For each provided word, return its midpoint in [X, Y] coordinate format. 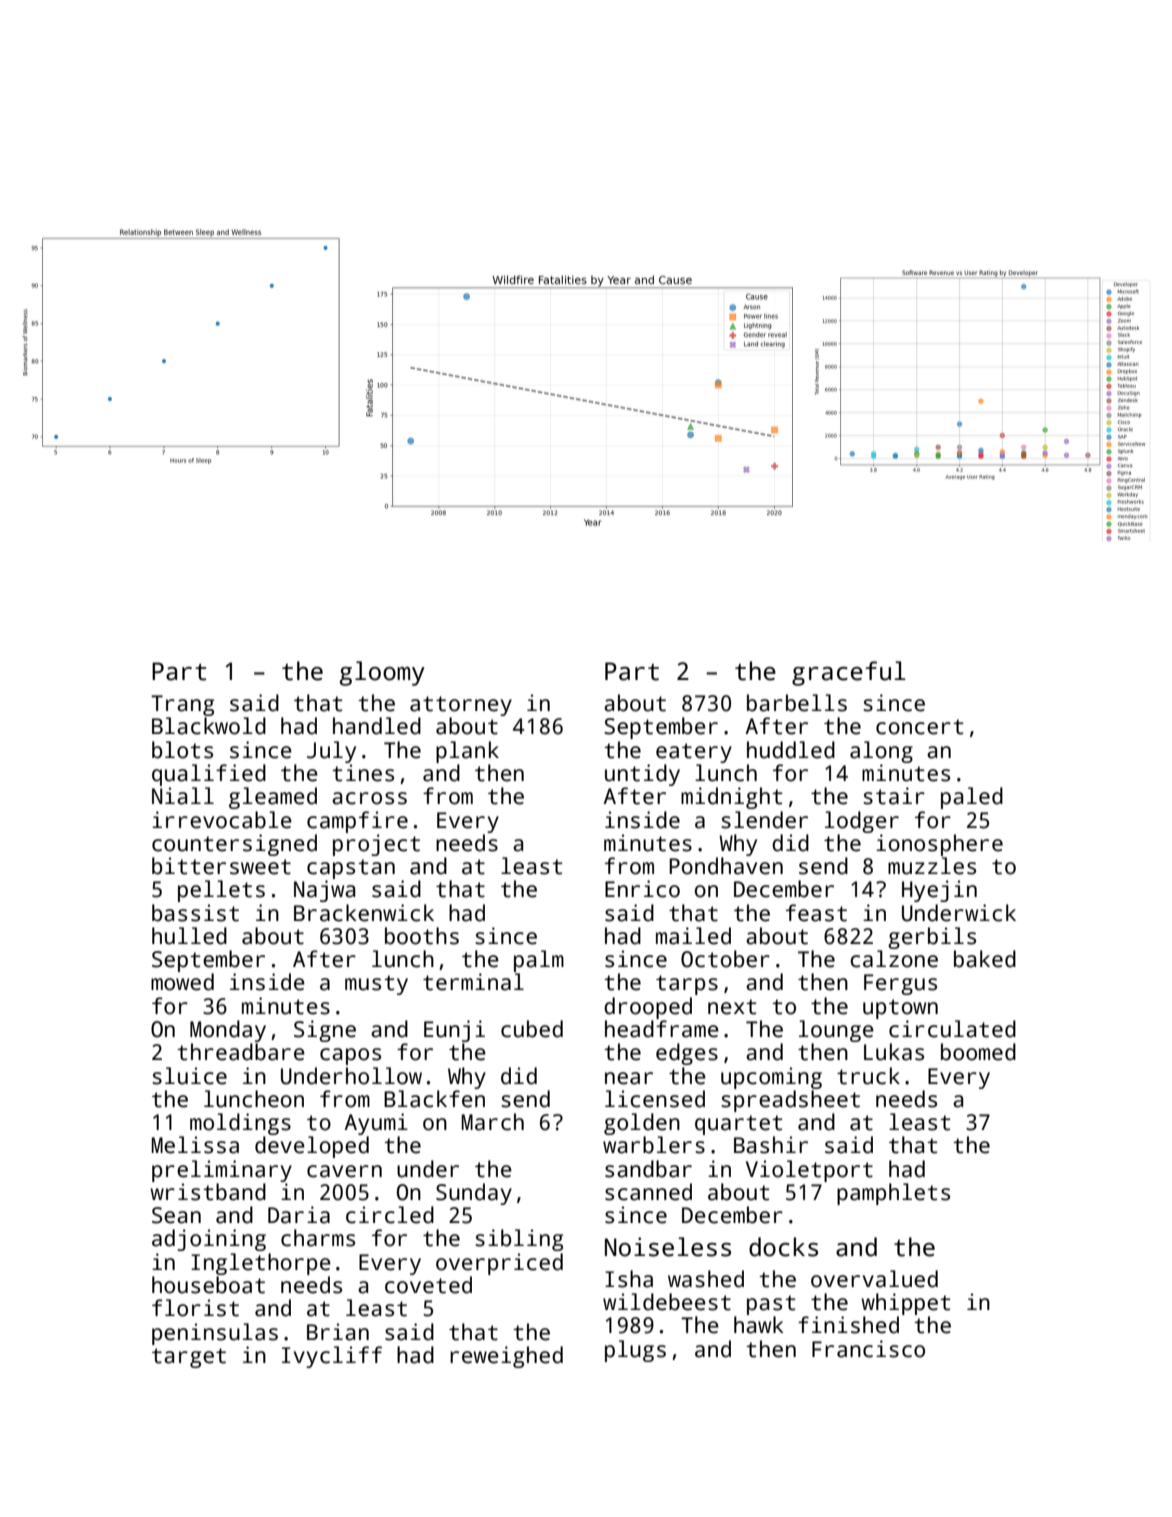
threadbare [241, 1052]
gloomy [382, 673]
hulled [189, 936]
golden [642, 1124]
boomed [978, 1052]
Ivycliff [332, 1357]
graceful [849, 673]
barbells [797, 703]
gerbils [932, 938]
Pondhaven [726, 866]
